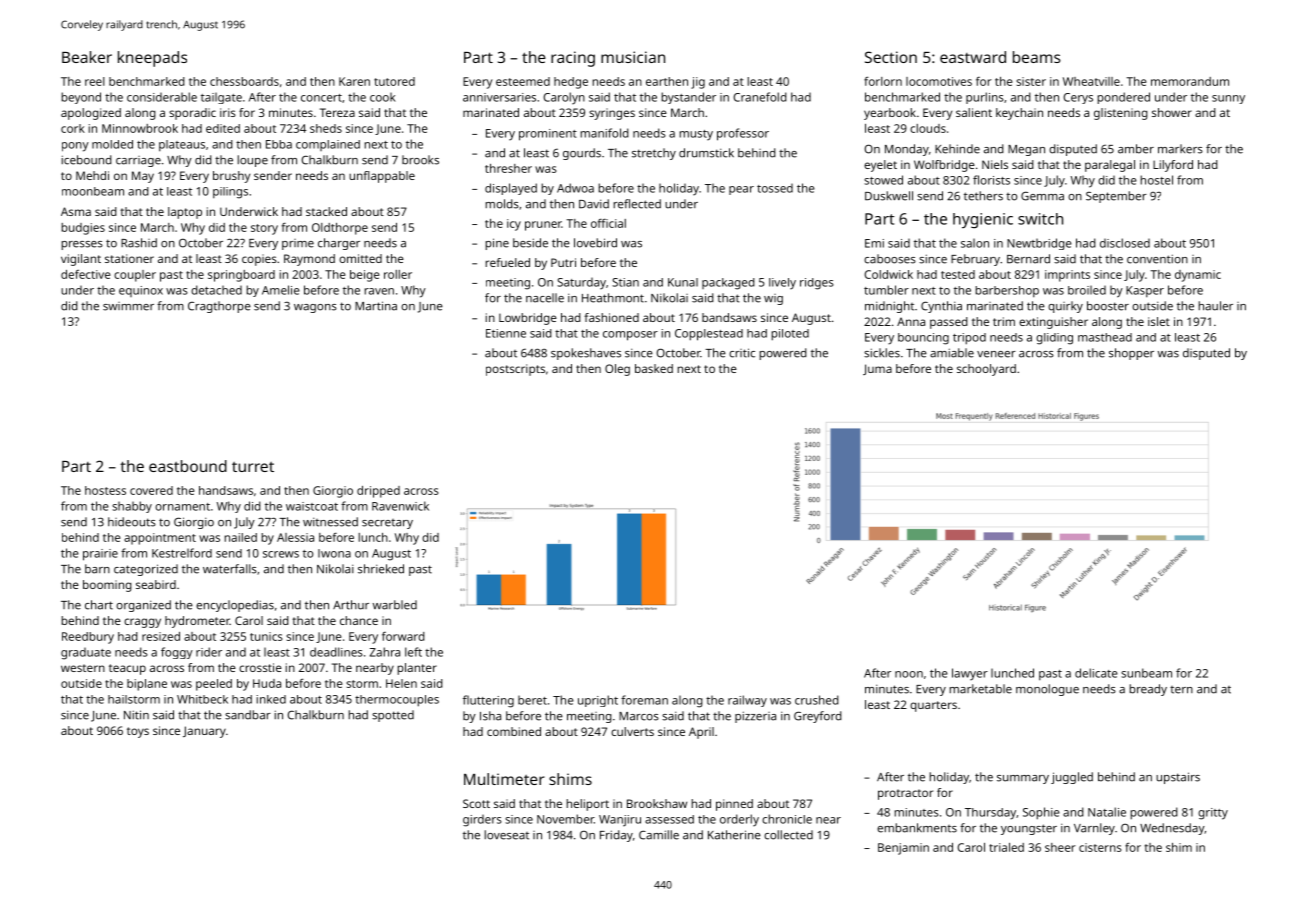 The image size is (1308, 924). I want to click on loveseat, so click(506, 835).
